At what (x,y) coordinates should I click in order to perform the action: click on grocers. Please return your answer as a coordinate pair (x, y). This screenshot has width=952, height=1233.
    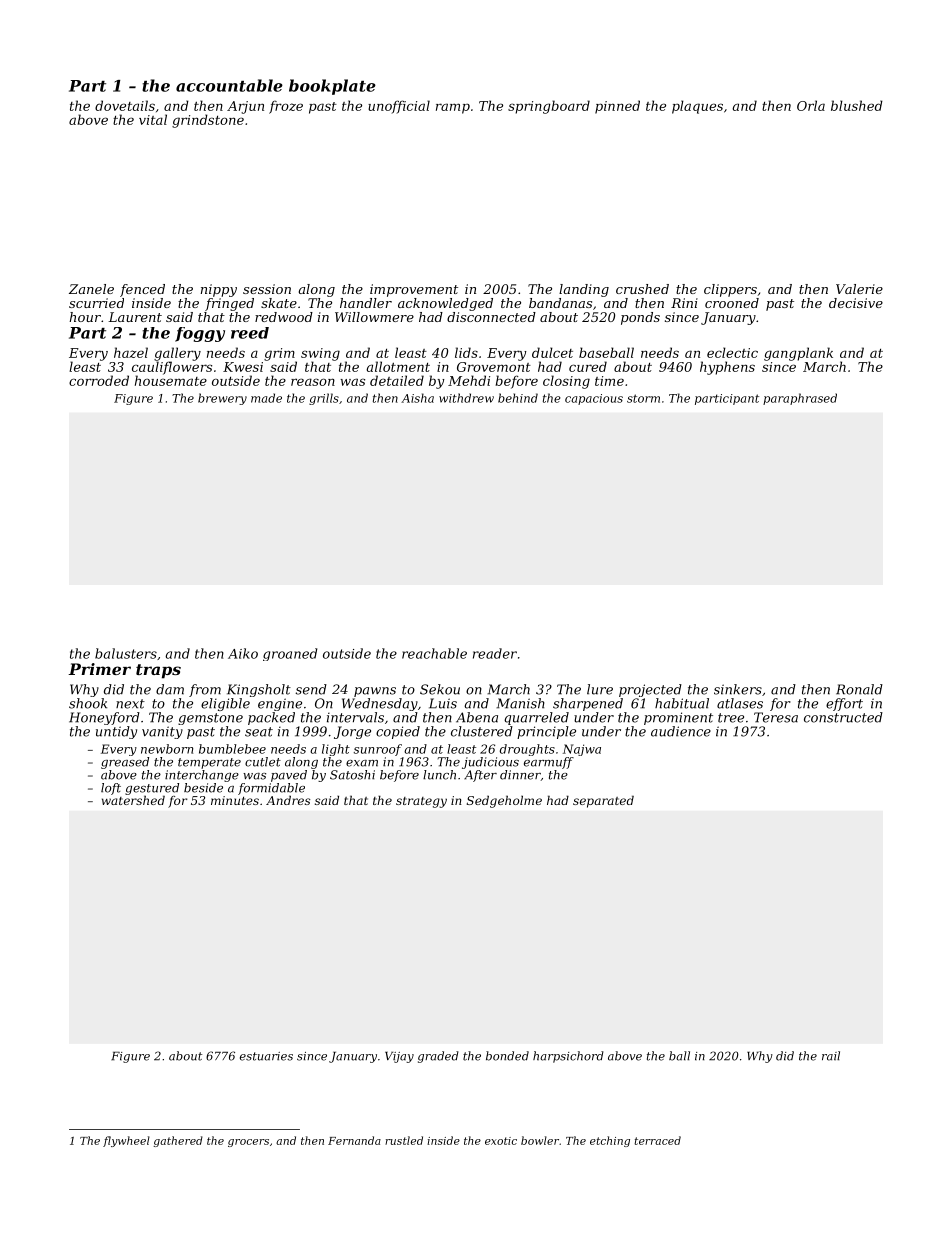
    Looking at the image, I should click on (248, 1143).
